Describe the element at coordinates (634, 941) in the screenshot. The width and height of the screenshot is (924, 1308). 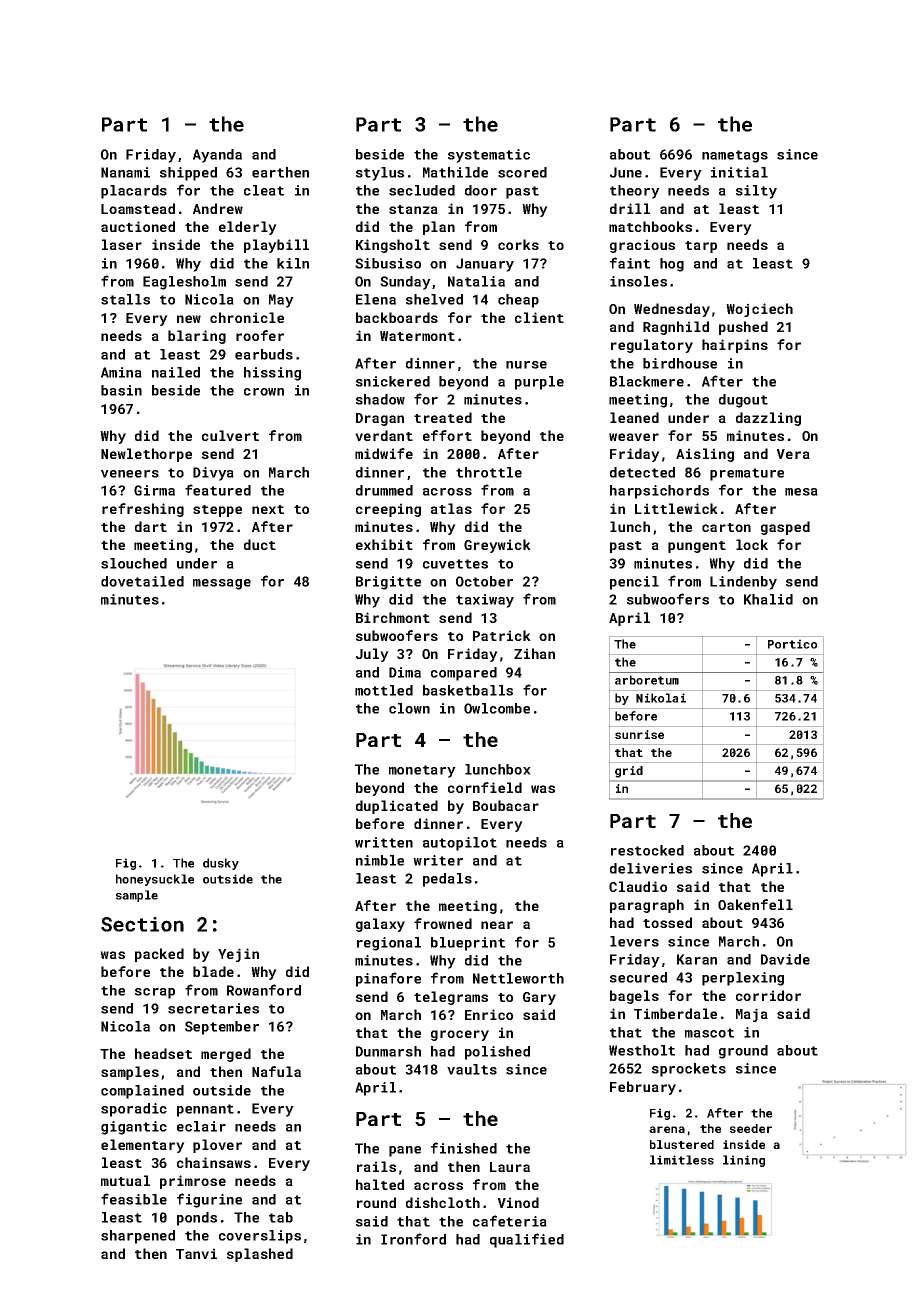
I see `levers` at that location.
